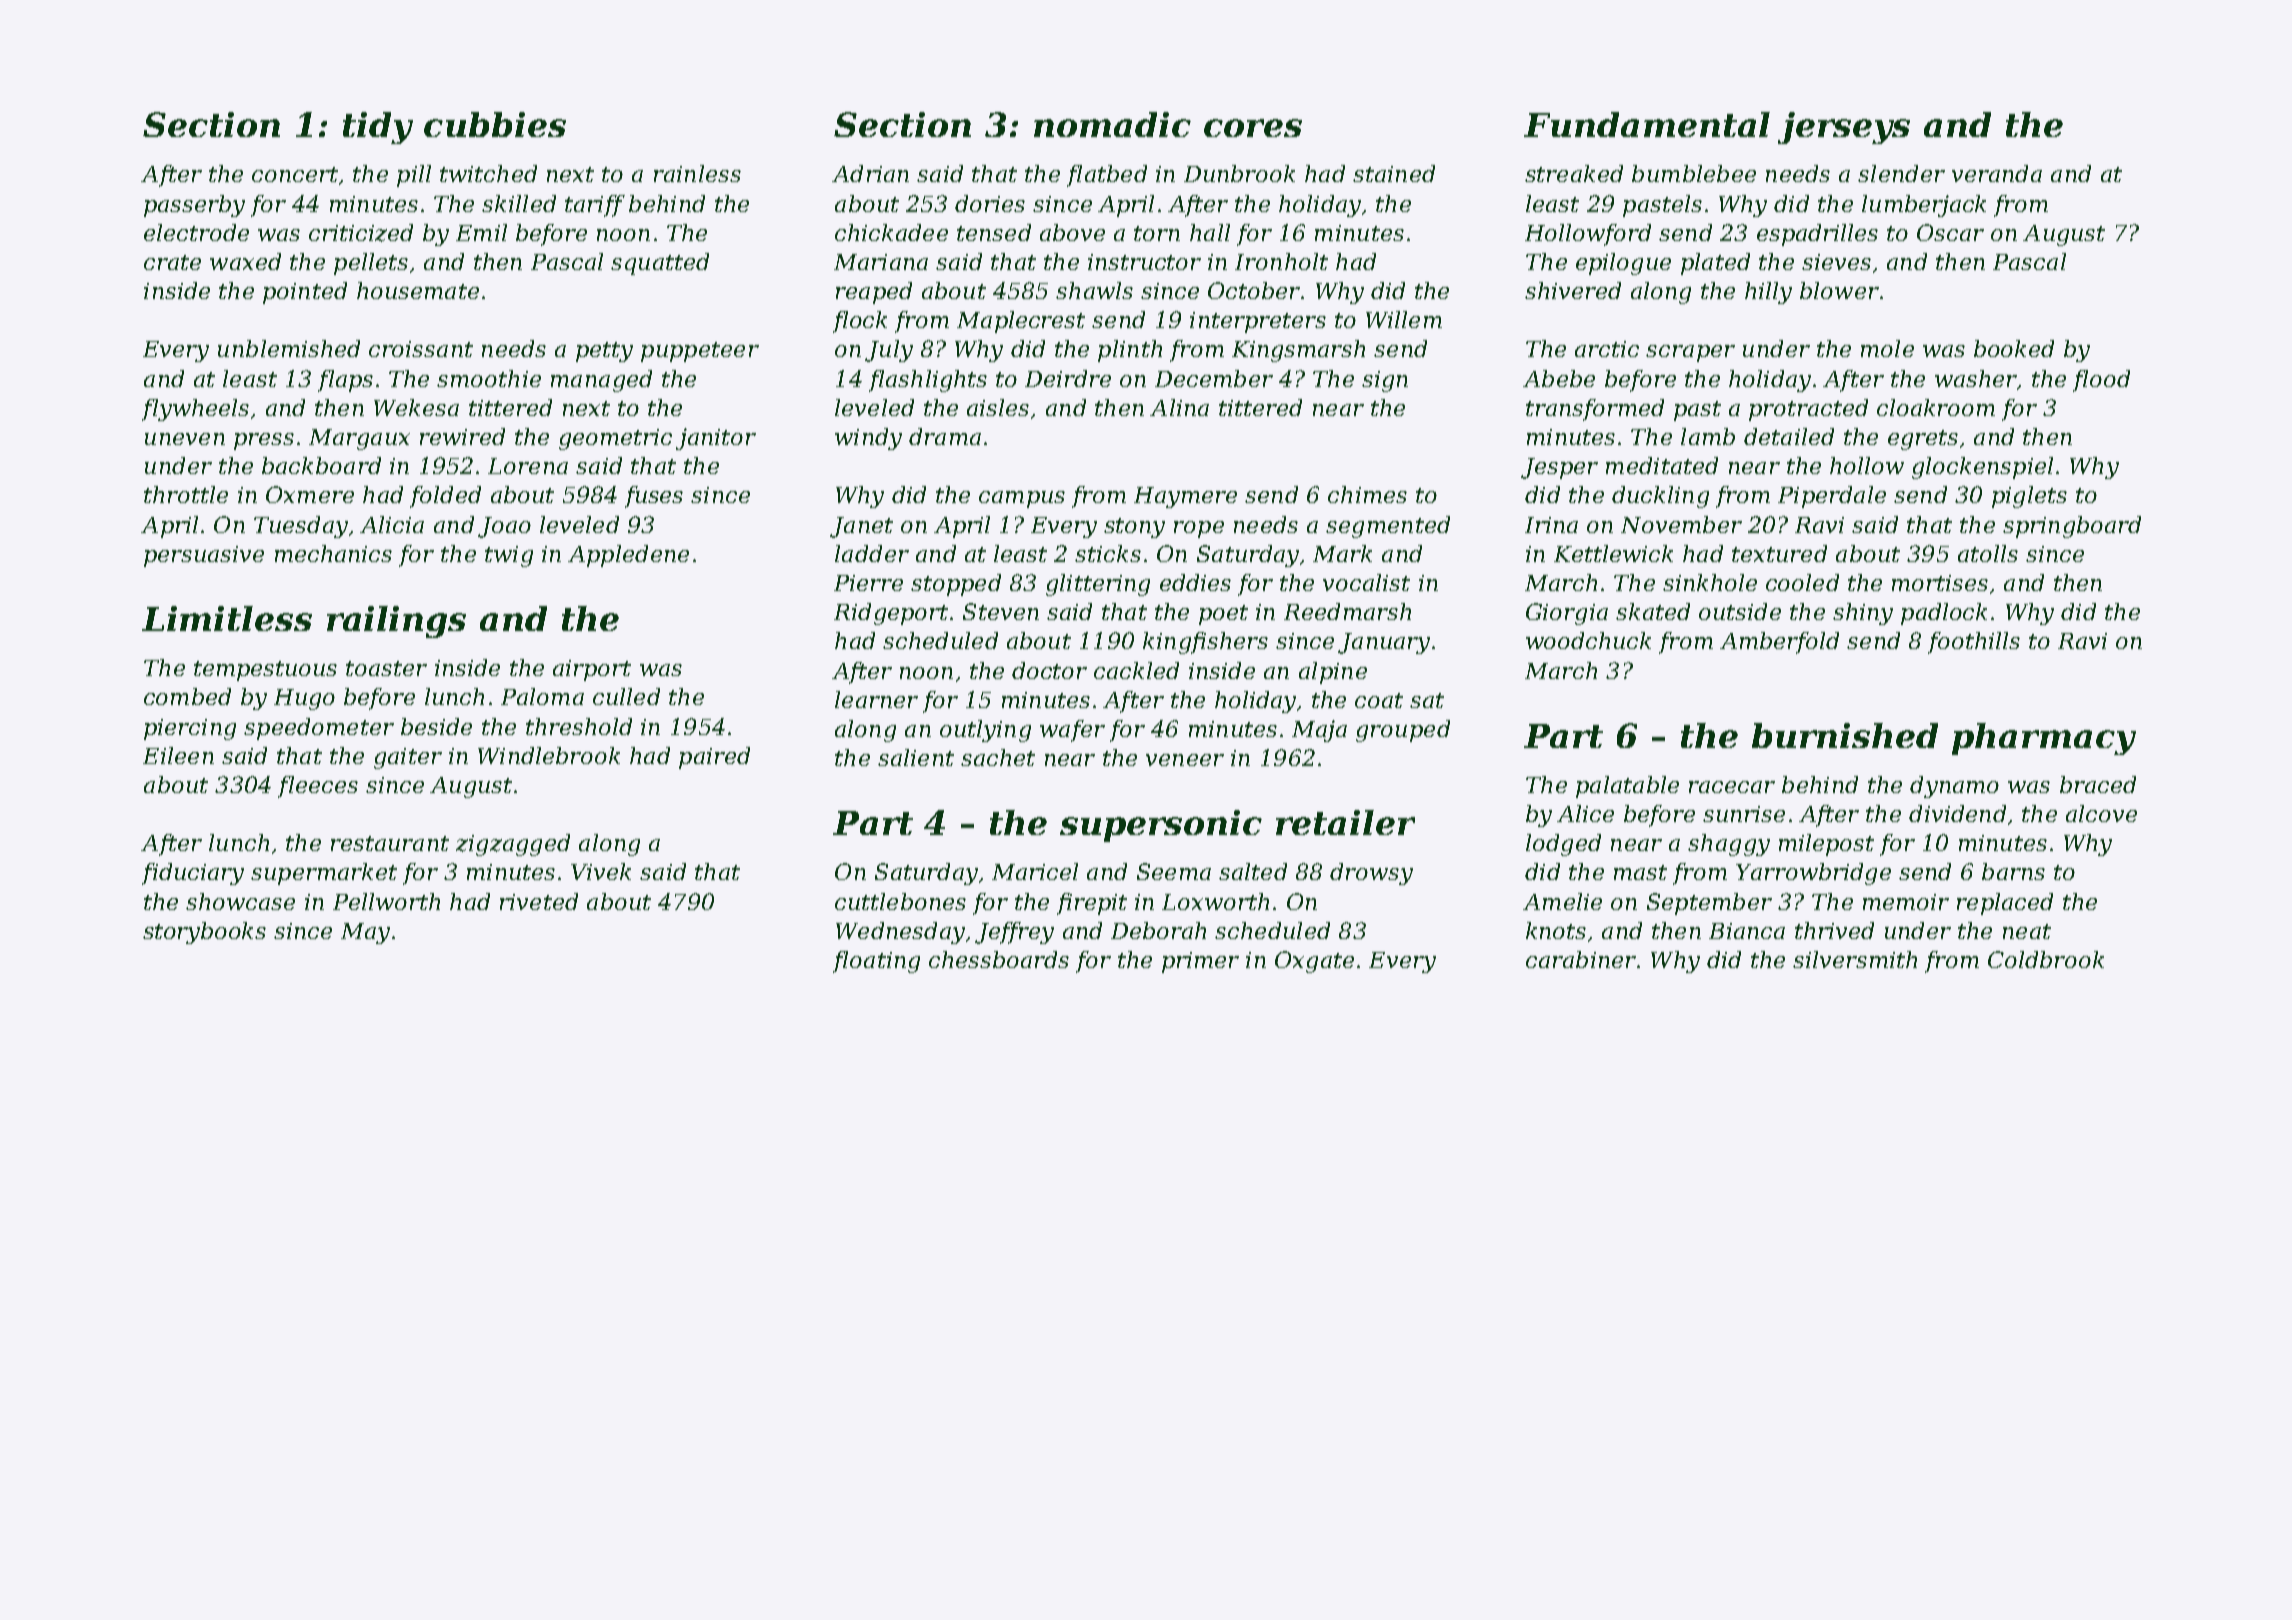 The width and height of the document is (2292, 1620). What do you see at coordinates (305, 293) in the document?
I see `pointed` at bounding box center [305, 293].
